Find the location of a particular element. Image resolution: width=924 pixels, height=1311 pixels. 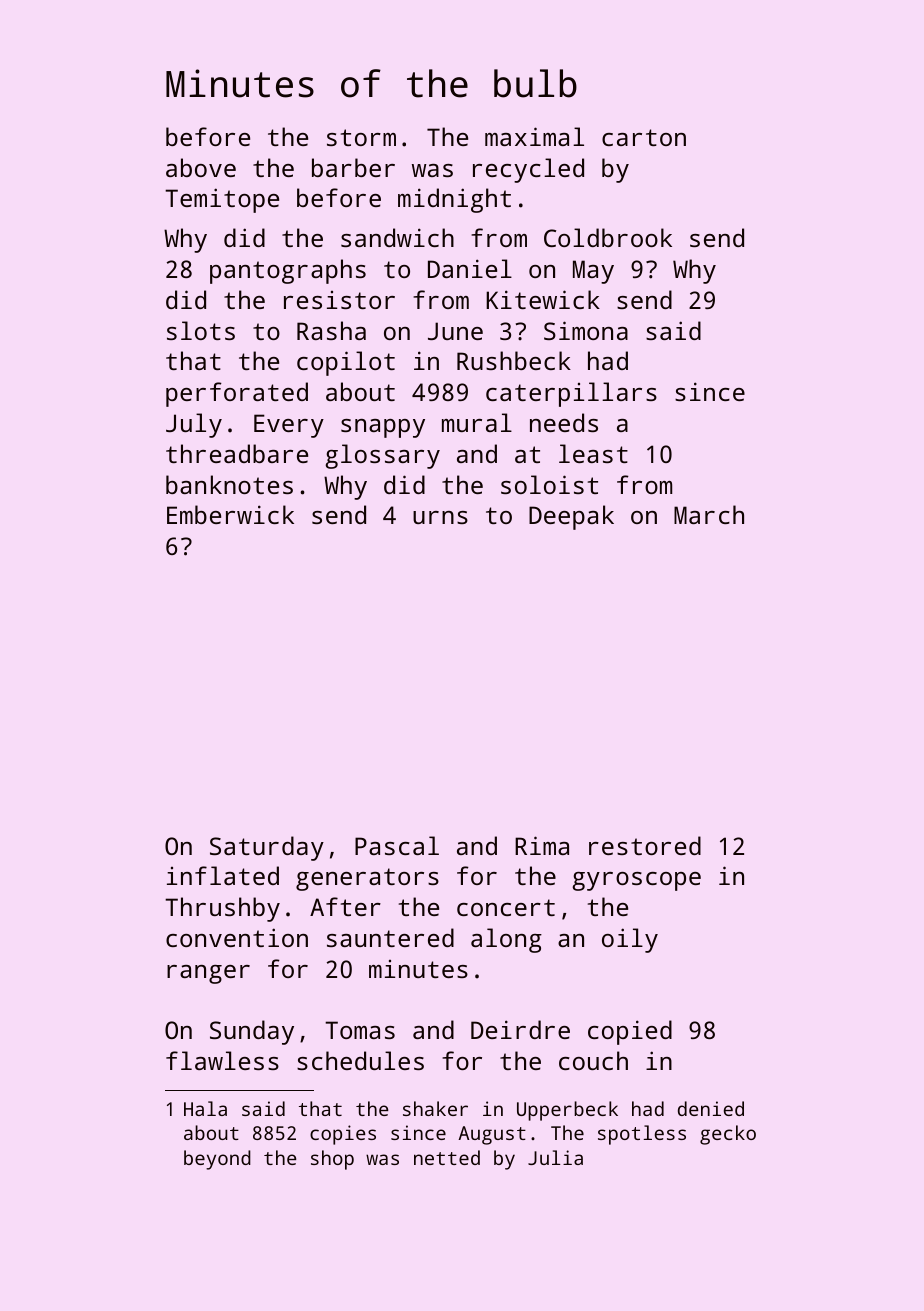

urns is located at coordinates (440, 517).
